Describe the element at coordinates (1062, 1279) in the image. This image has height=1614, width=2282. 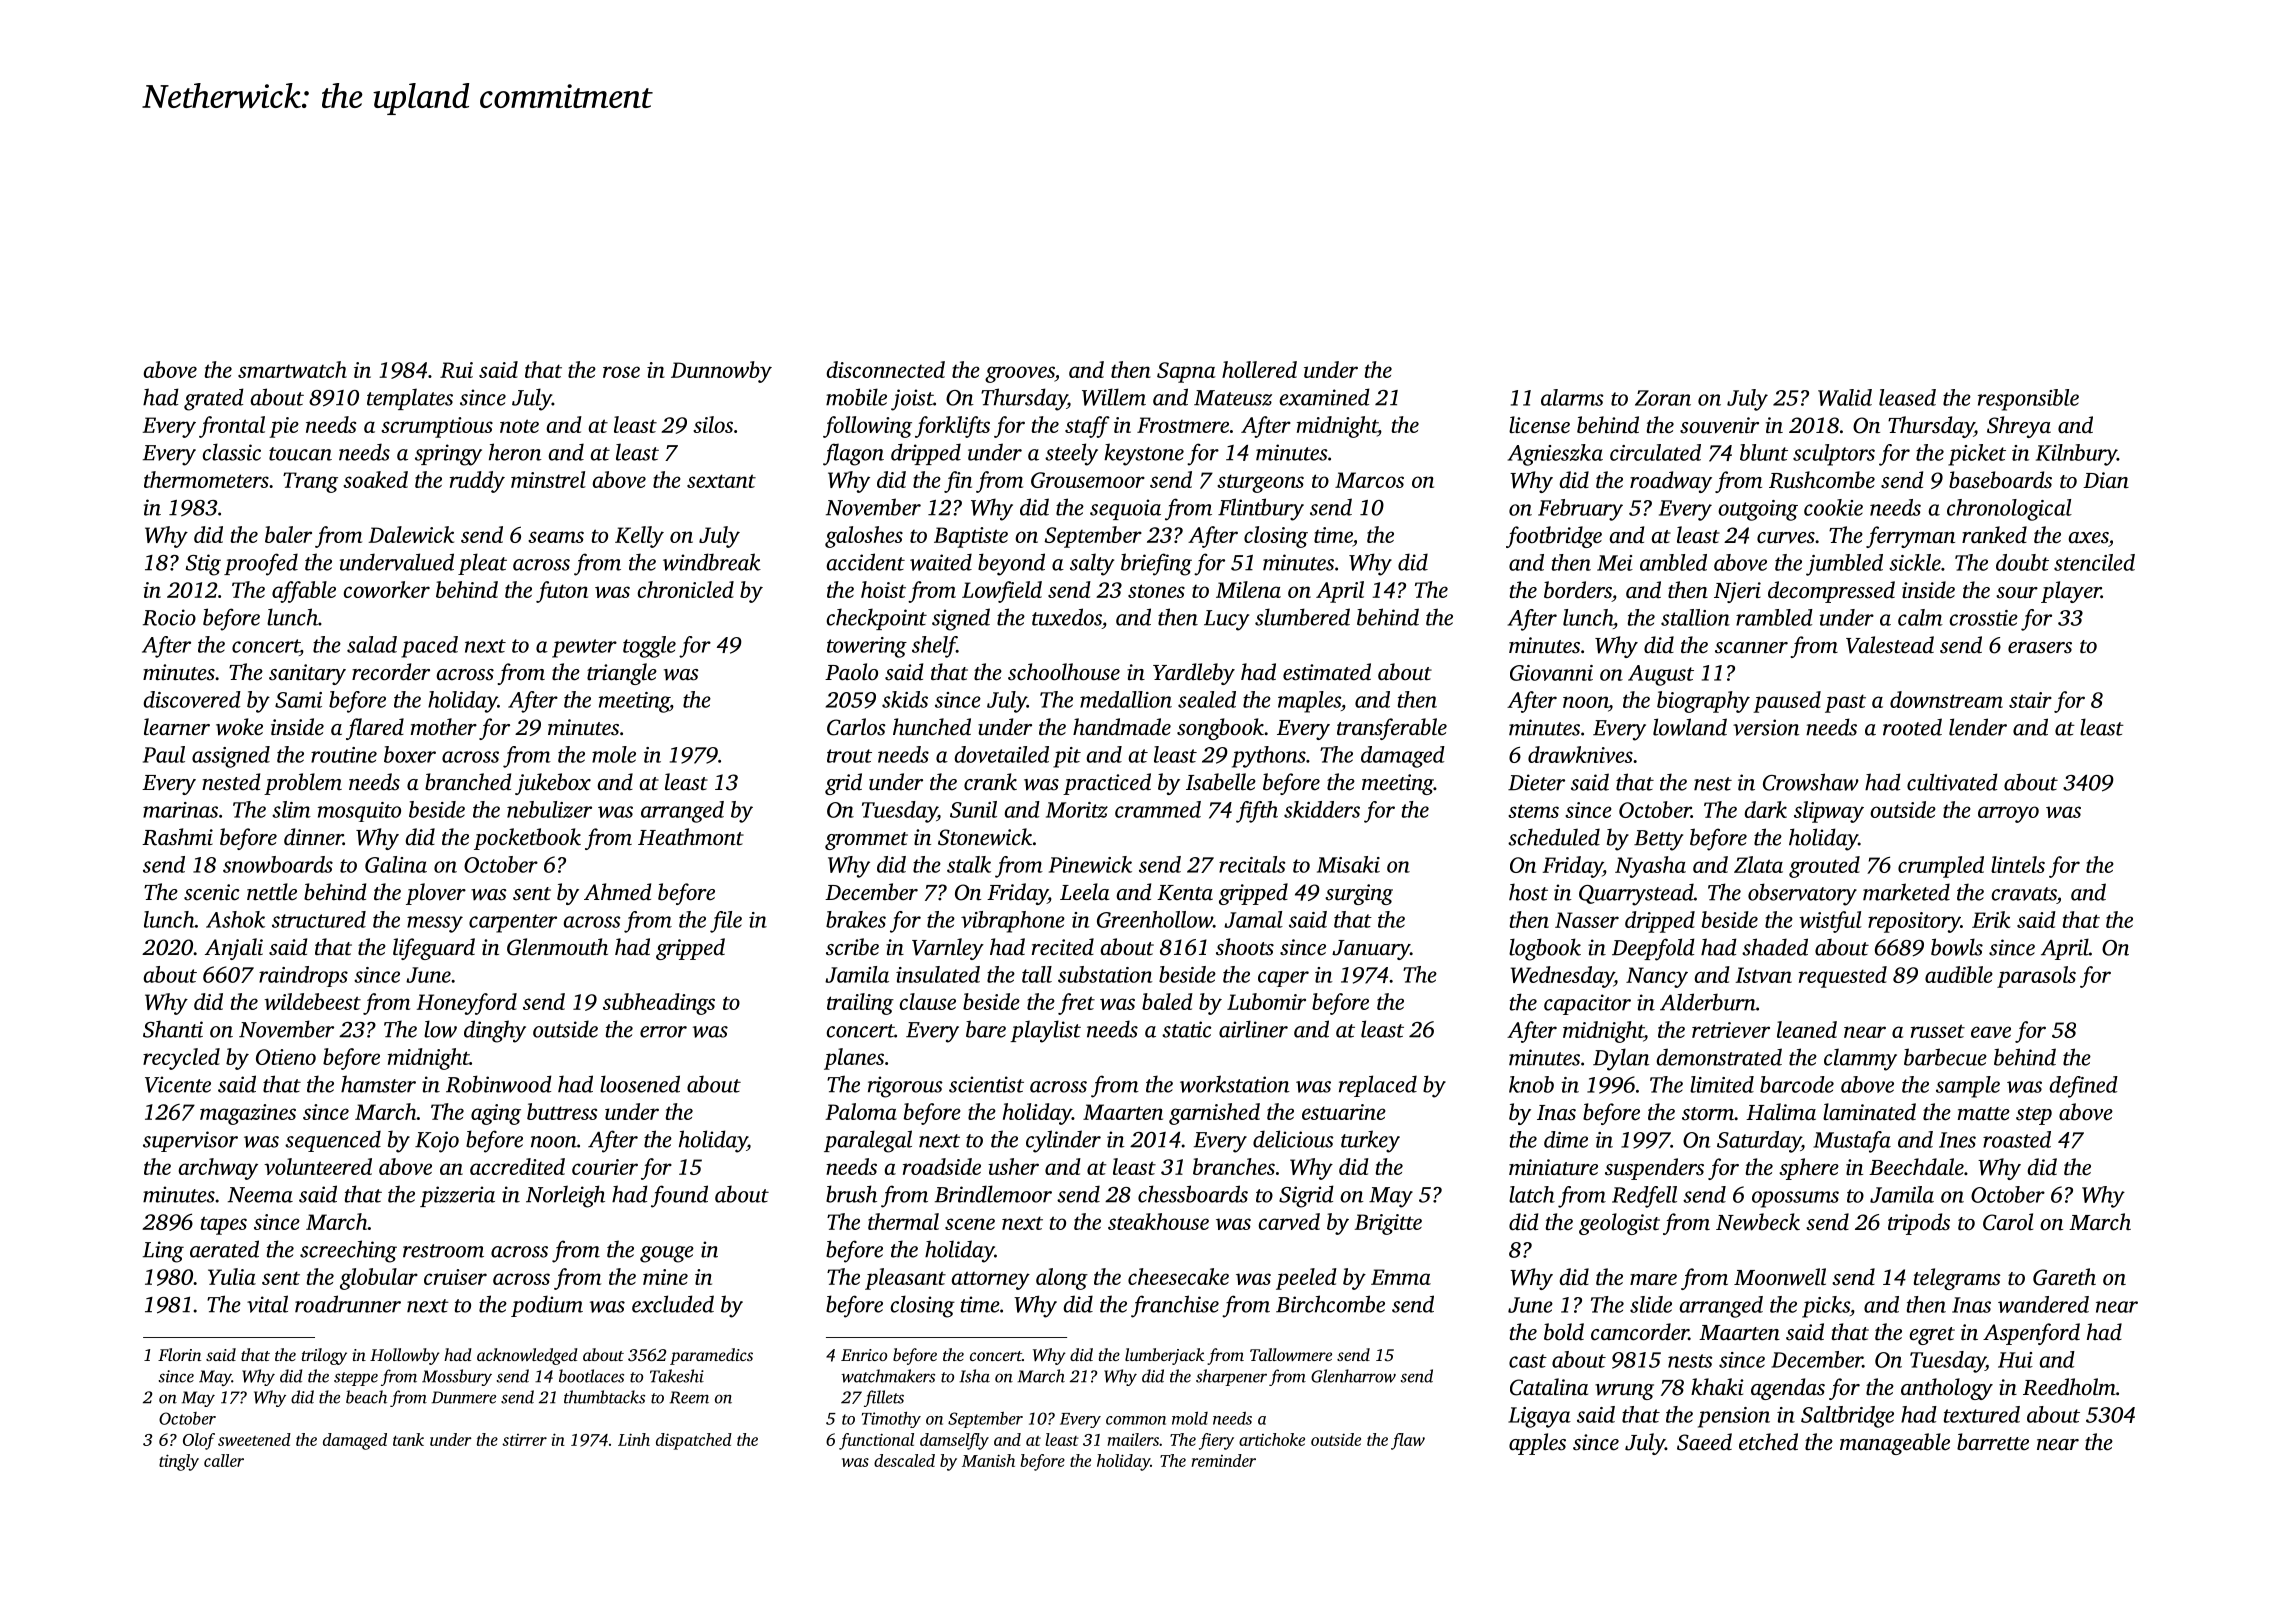
I see `along` at that location.
